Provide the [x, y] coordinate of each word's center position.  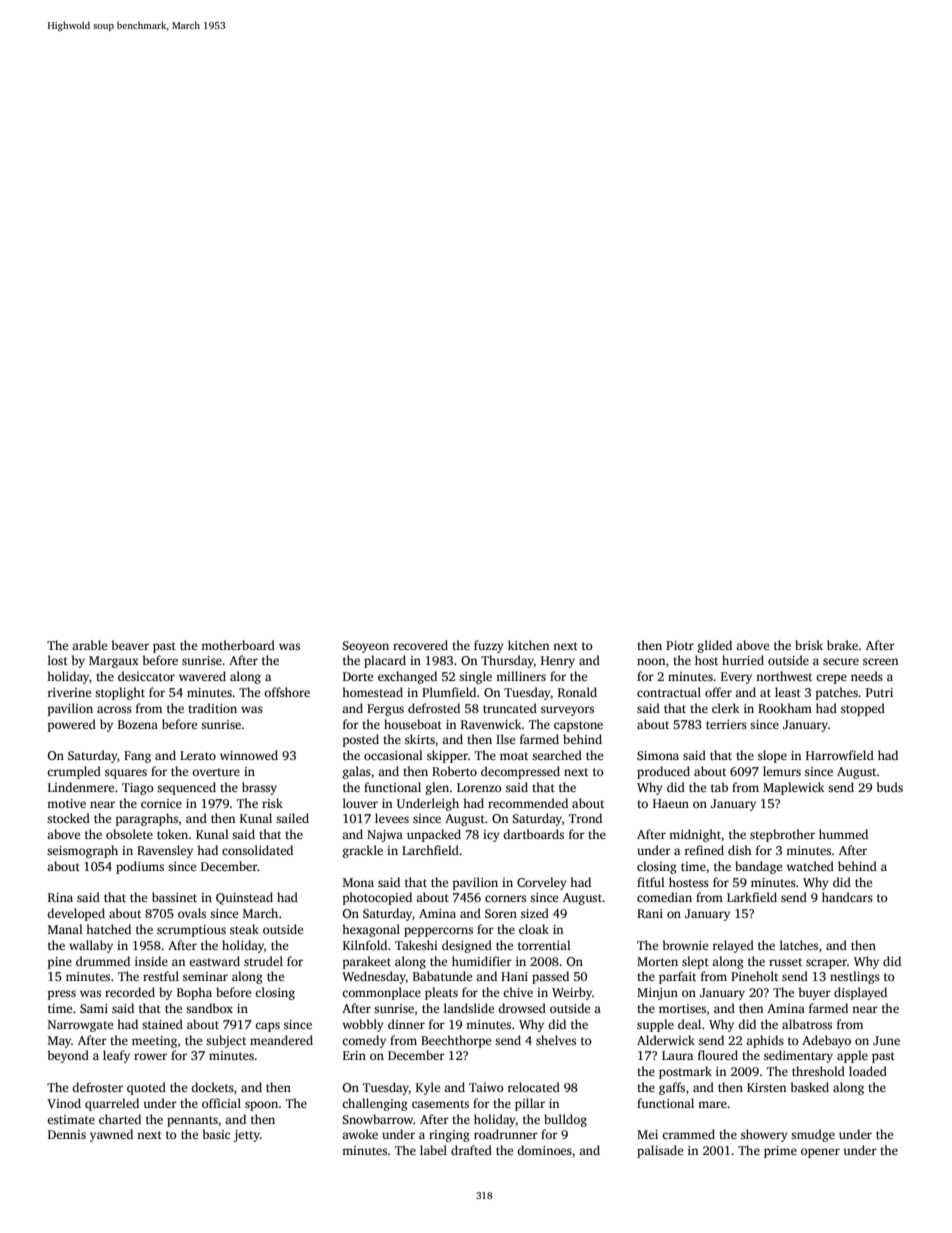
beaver [130, 645]
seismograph [82, 851]
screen [880, 661]
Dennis [67, 1134]
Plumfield [449, 692]
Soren [501, 913]
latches [799, 945]
